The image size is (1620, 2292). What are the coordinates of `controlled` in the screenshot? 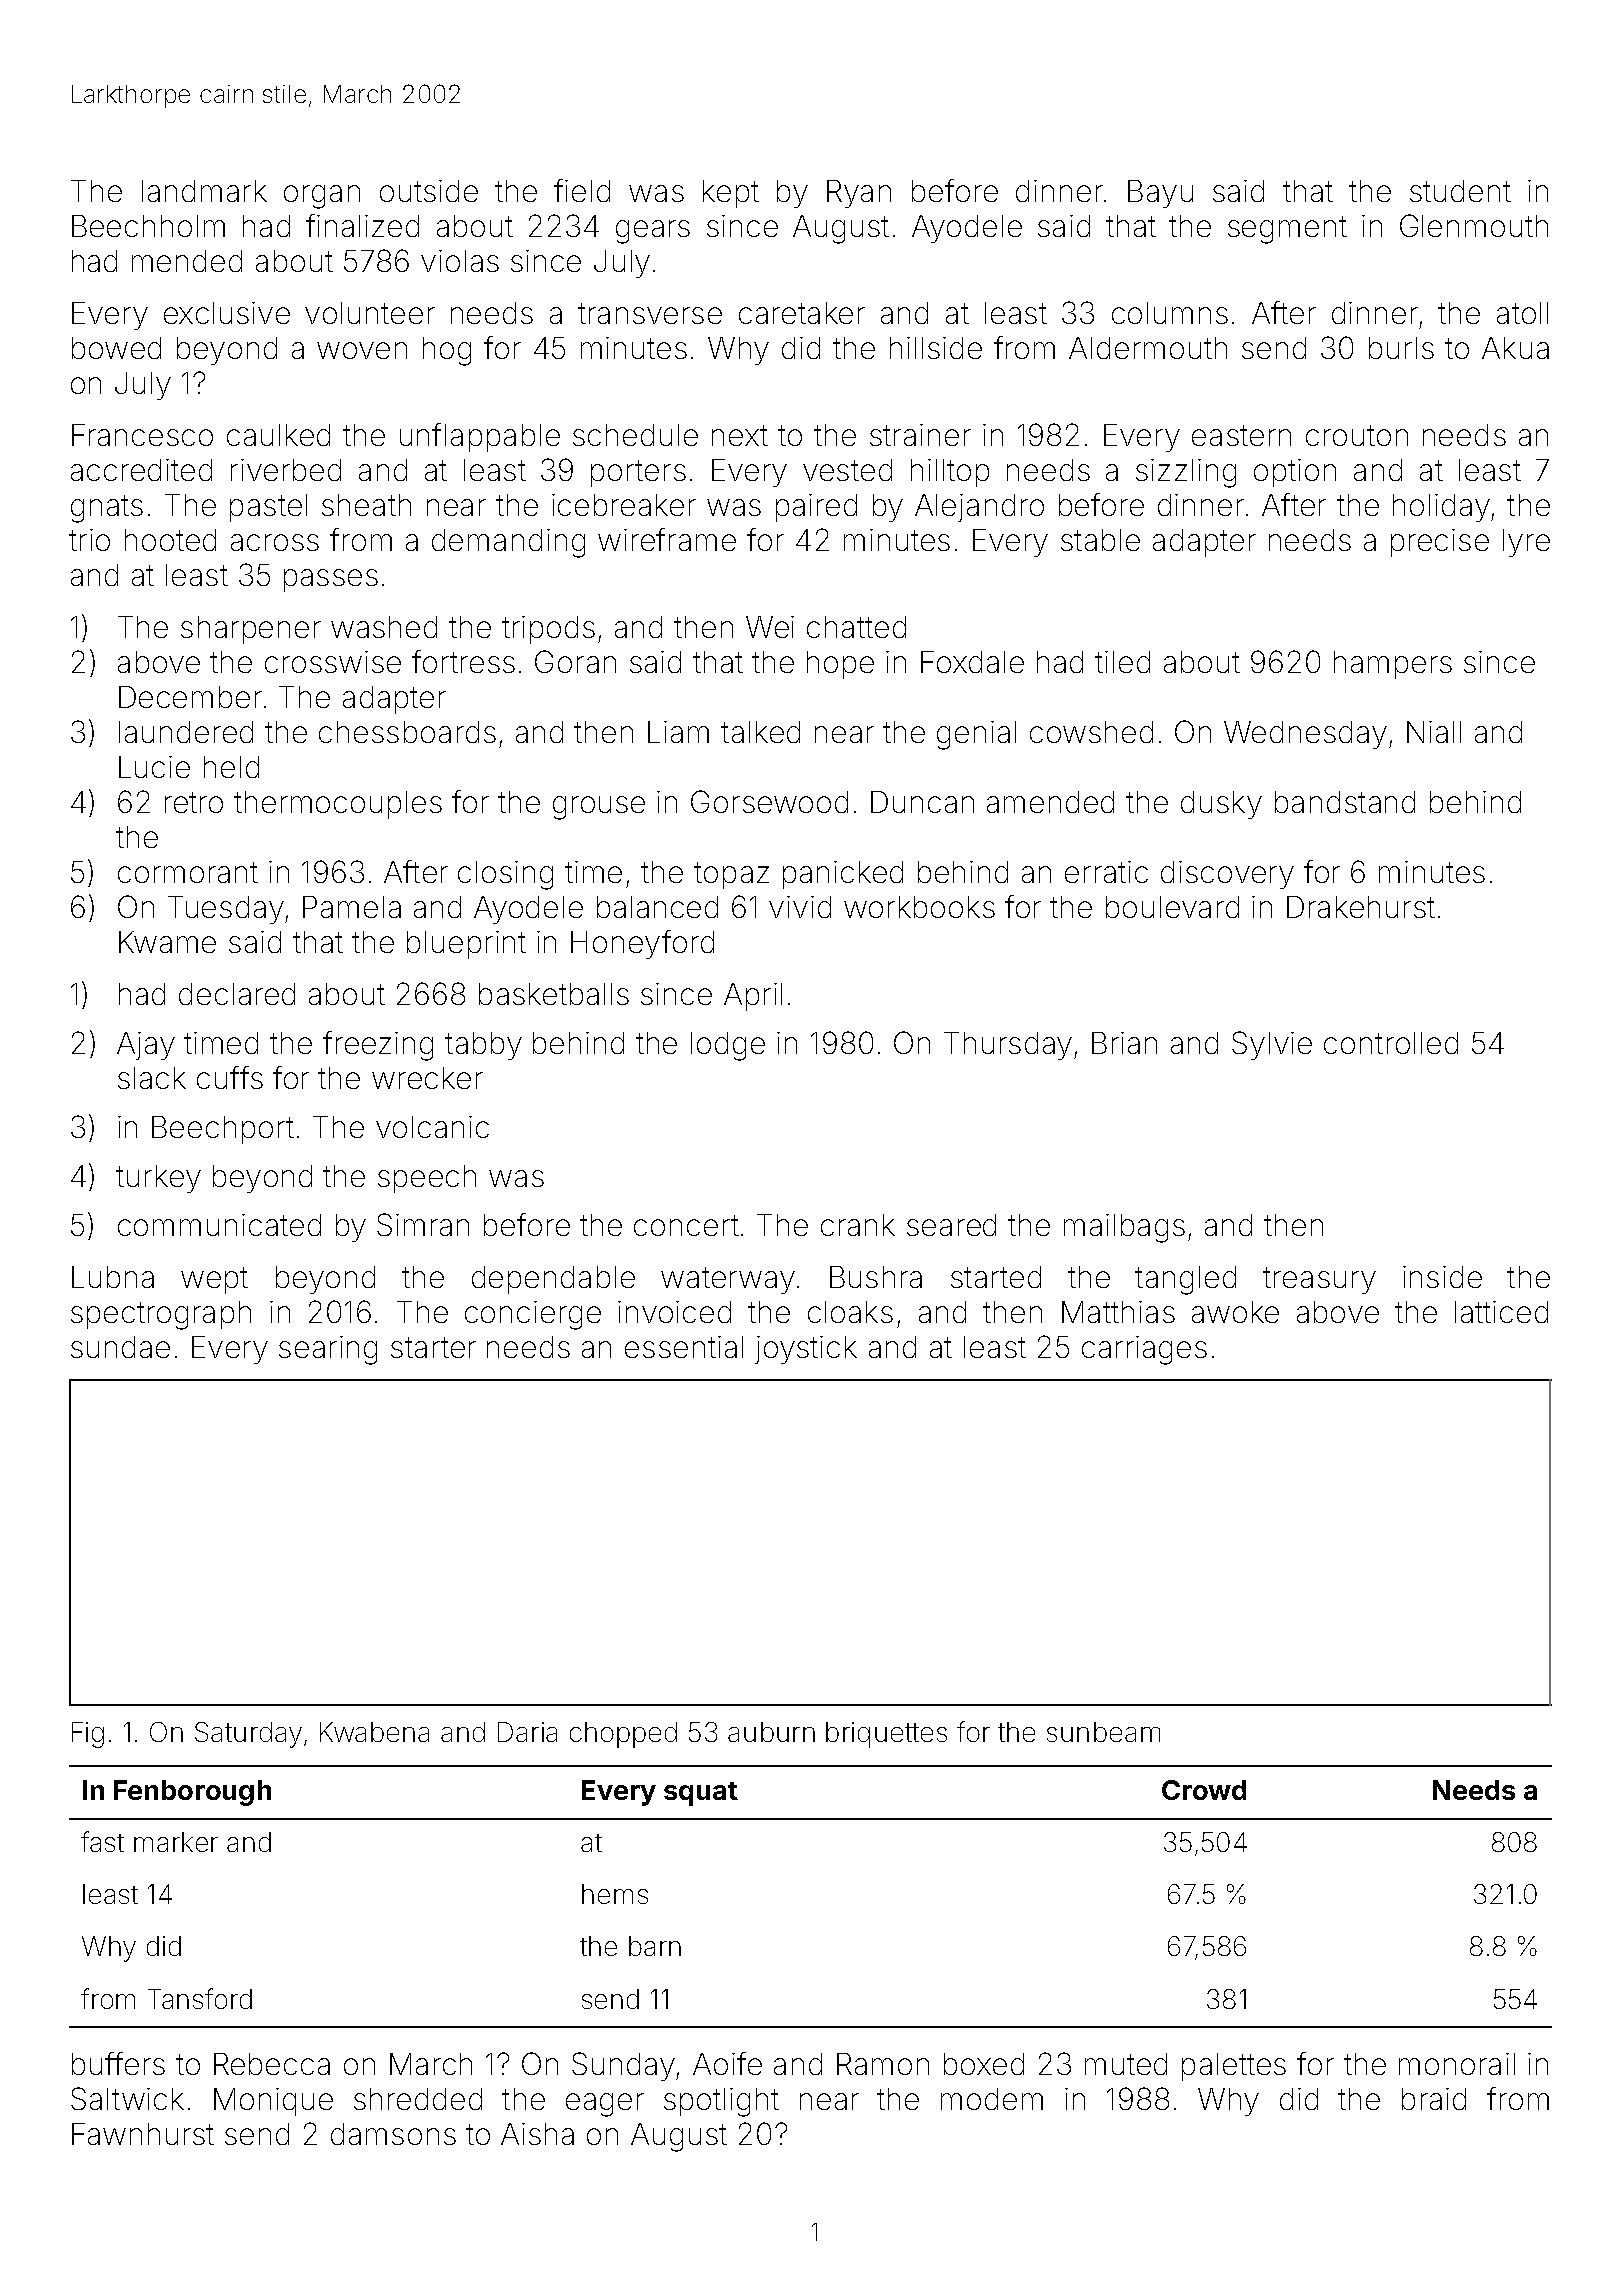 It's located at (1391, 1043).
